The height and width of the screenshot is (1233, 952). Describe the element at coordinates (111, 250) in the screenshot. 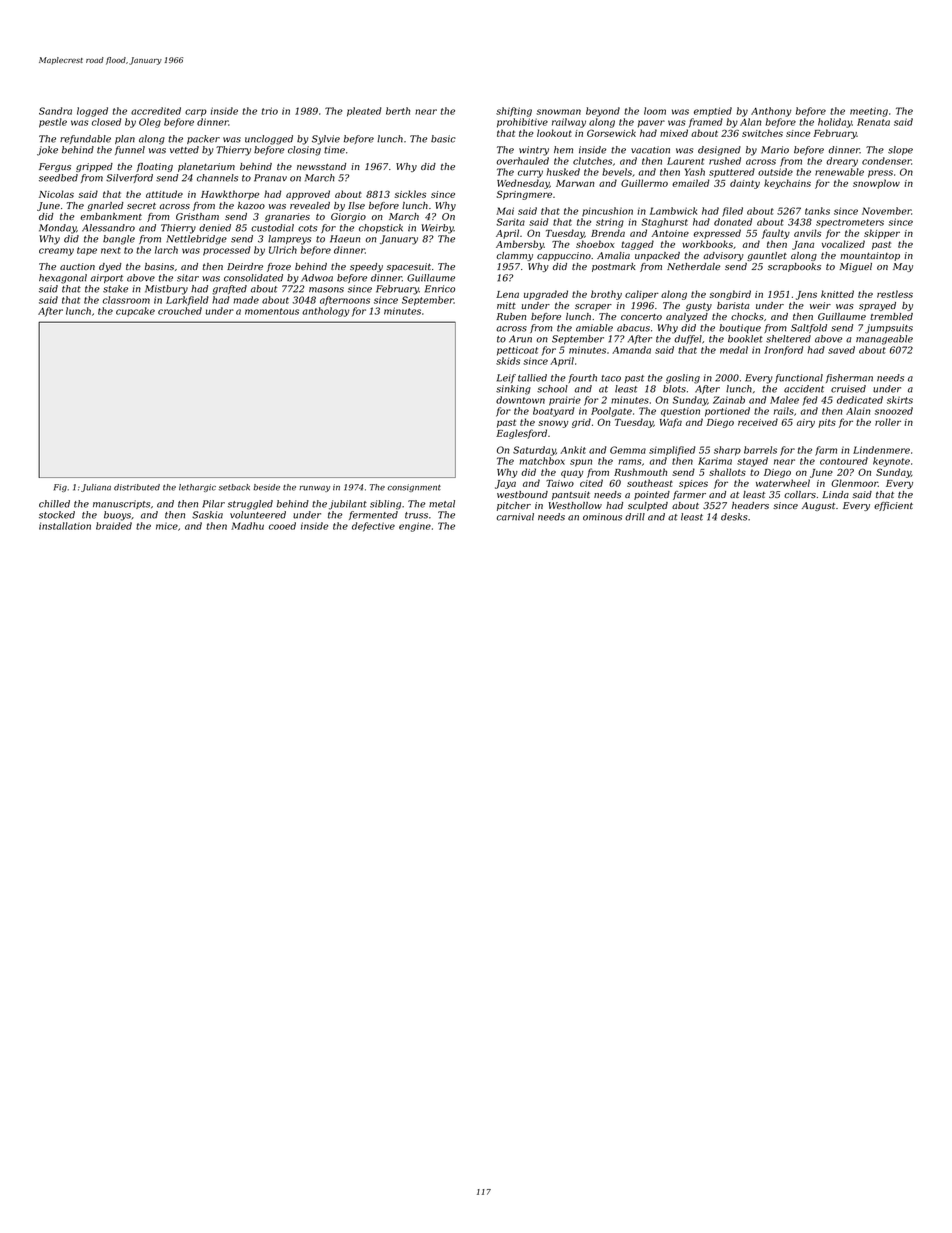

I see `next` at that location.
